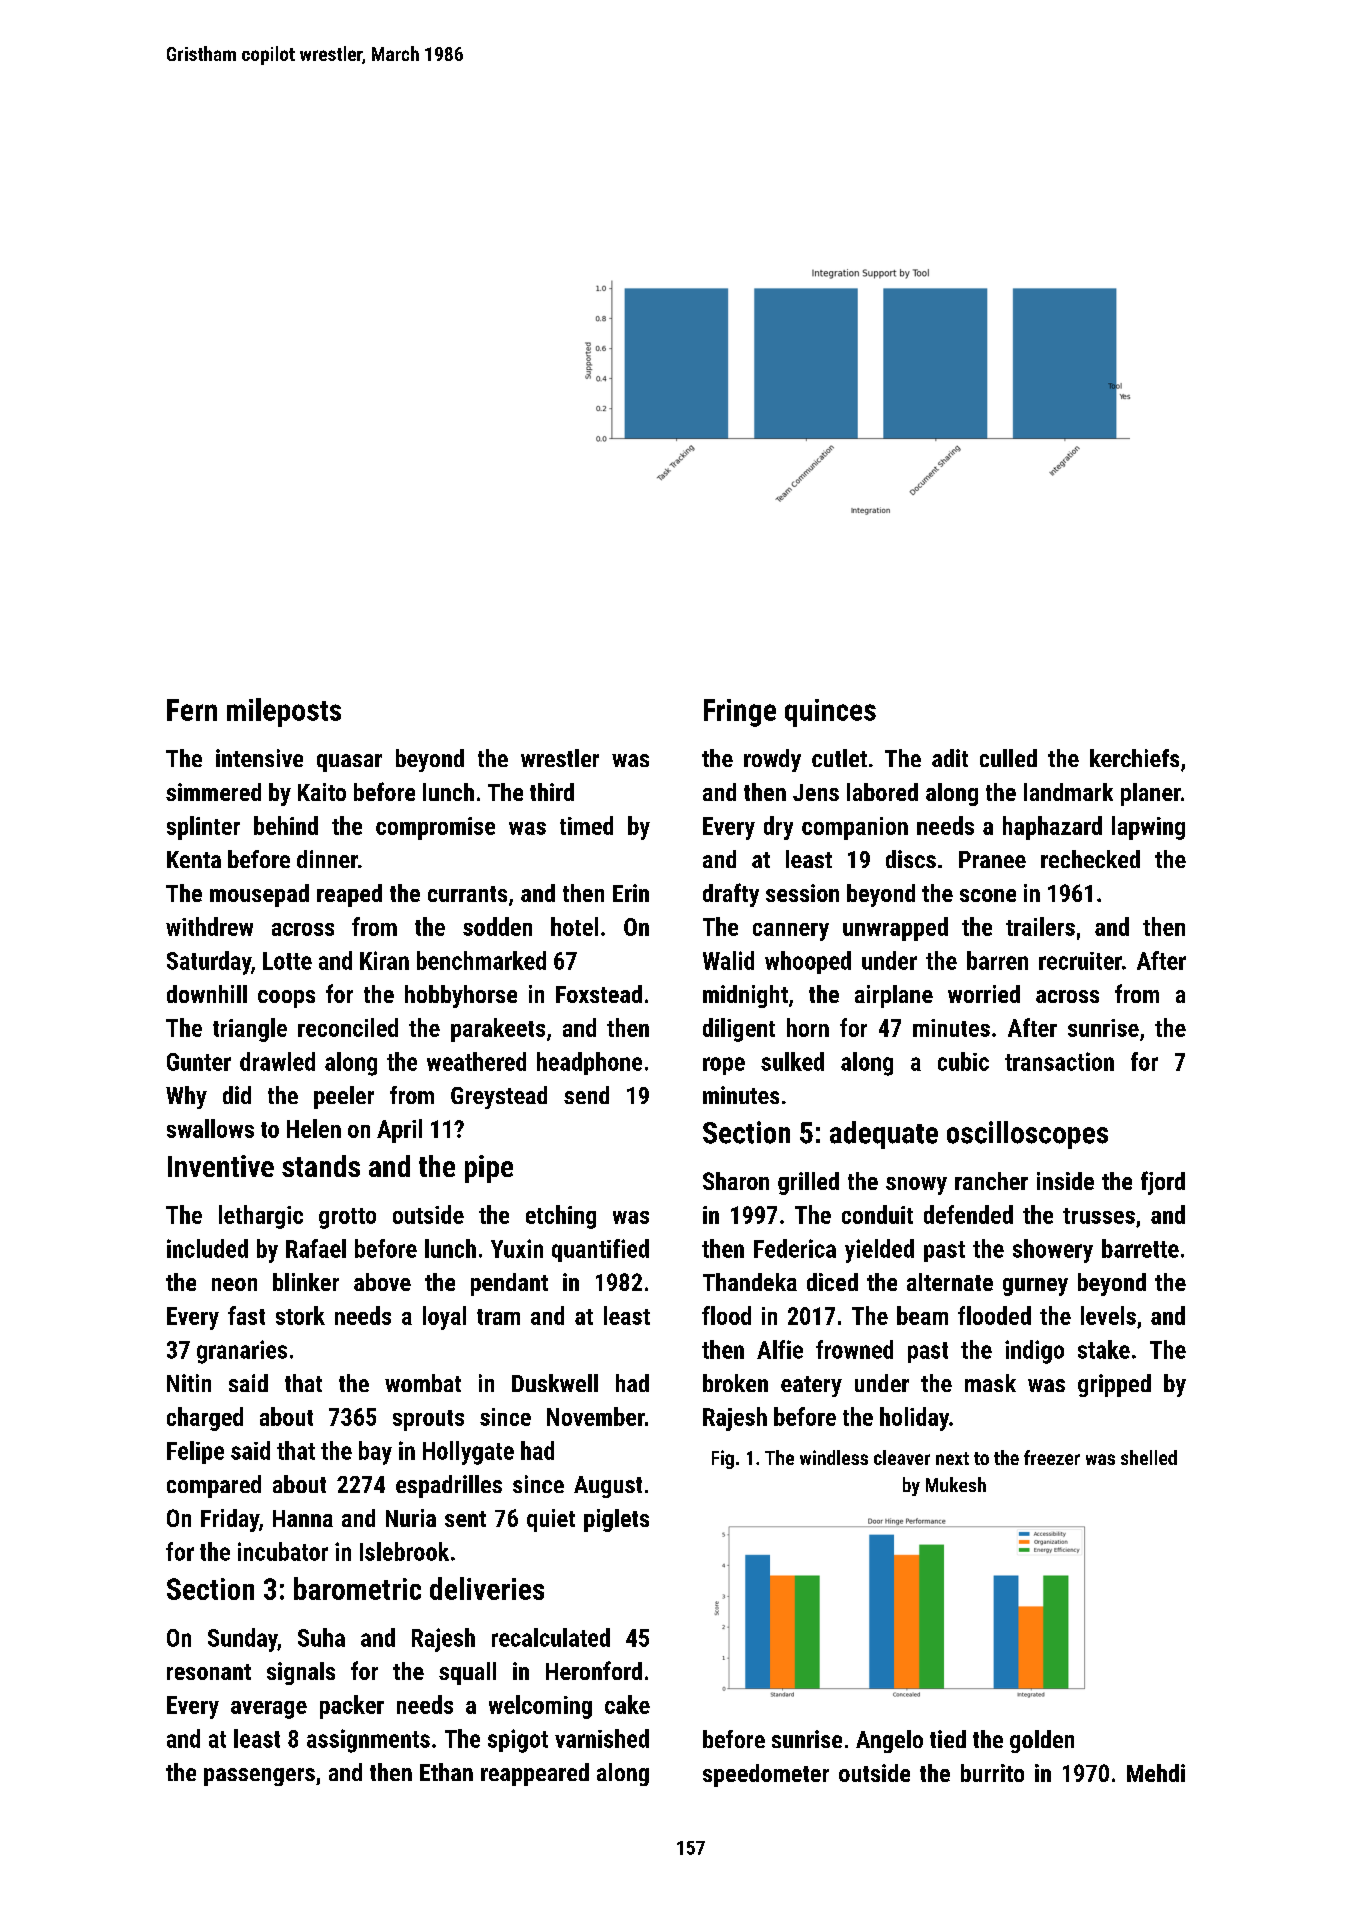  Describe the element at coordinates (1134, 758) in the screenshot. I see `kerchiefs` at that location.
